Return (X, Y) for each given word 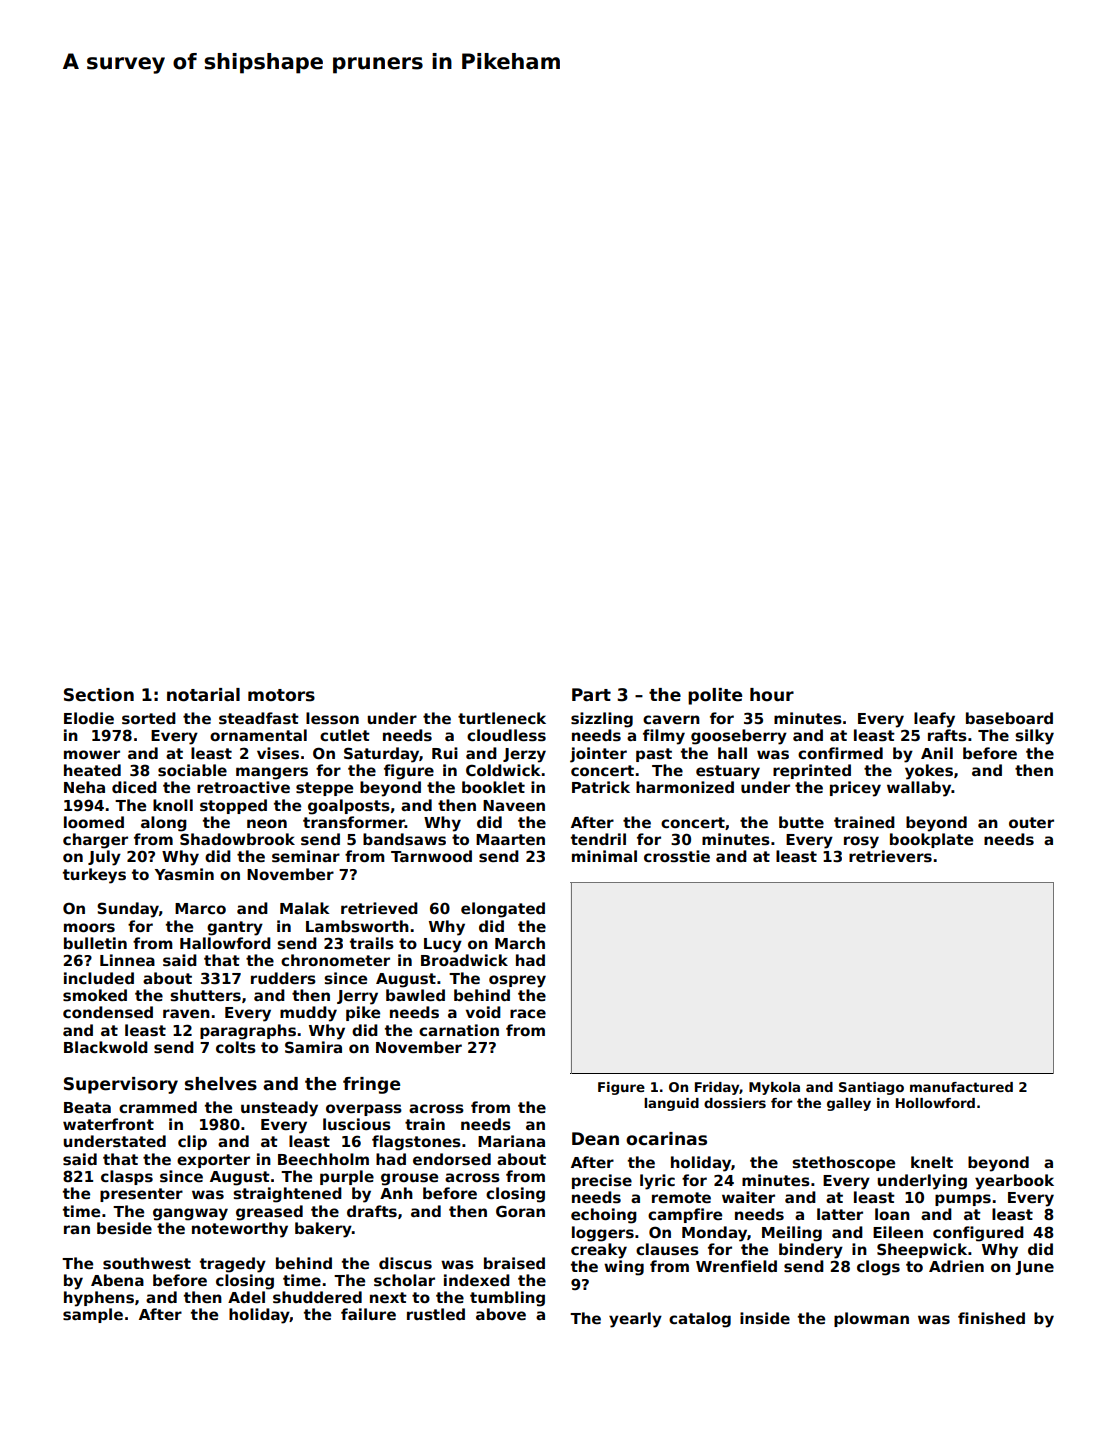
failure (368, 1314)
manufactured (961, 1087)
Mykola (774, 1088)
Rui (445, 753)
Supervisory (121, 1085)
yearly (635, 1320)
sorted (149, 718)
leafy (934, 720)
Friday (717, 1088)
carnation (459, 1030)
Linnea (127, 960)
